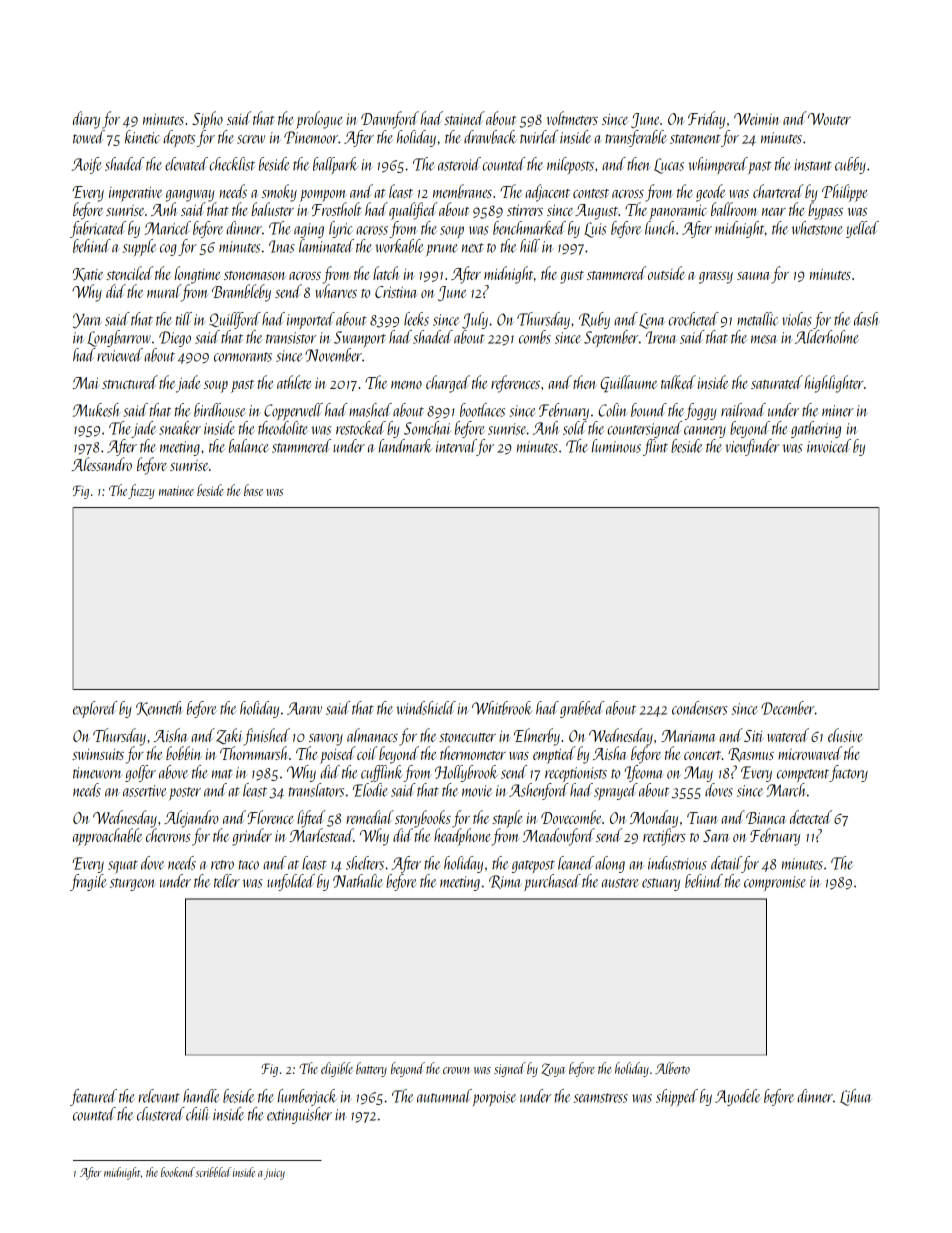 Image resolution: width=952 pixels, height=1233 pixels. Describe the element at coordinates (829, 119) in the screenshot. I see `Wouter` at that location.
